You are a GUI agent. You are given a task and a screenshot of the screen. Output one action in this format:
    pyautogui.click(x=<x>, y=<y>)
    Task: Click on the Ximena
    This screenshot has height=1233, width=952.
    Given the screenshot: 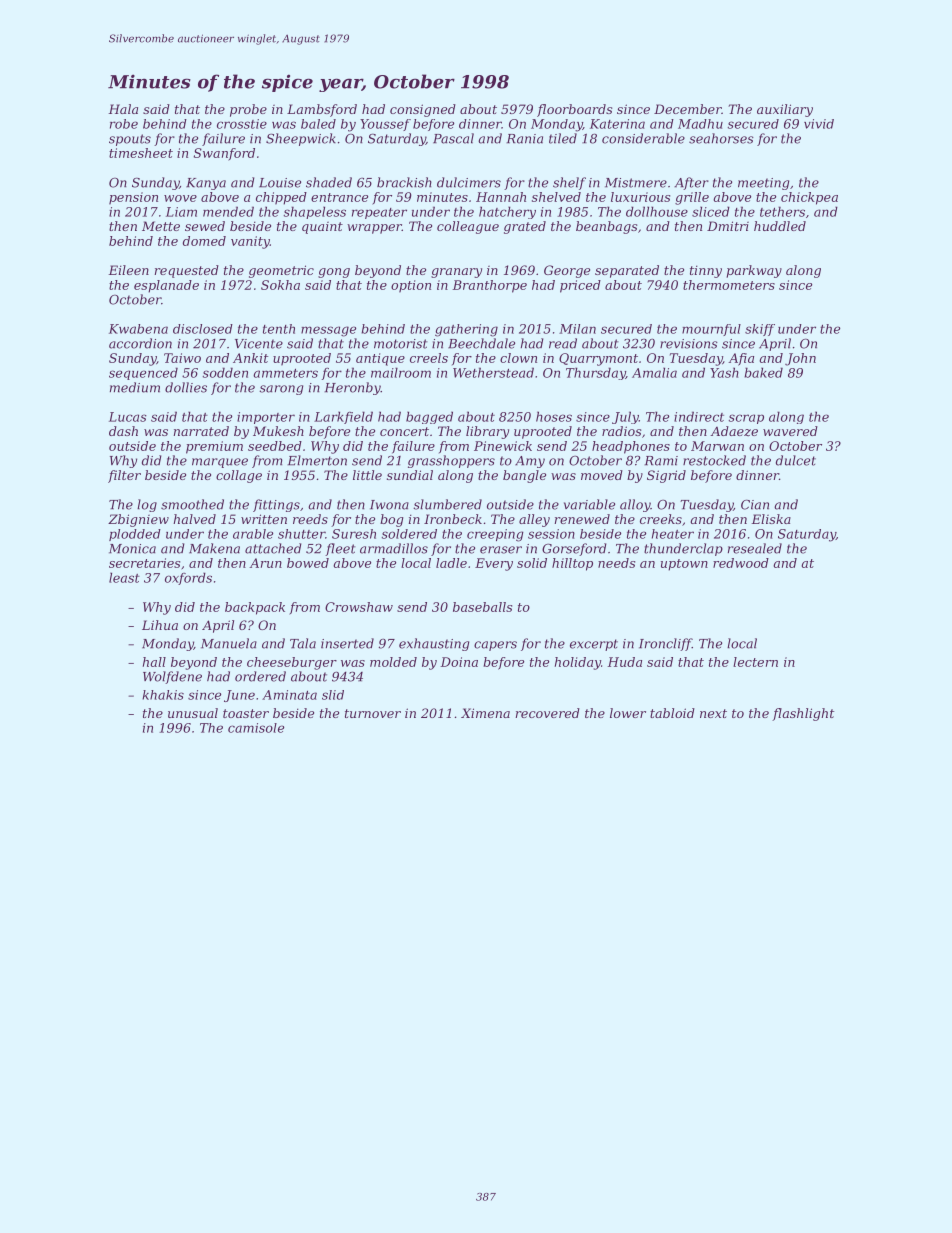 What is the action you would take?
    pyautogui.click(x=485, y=713)
